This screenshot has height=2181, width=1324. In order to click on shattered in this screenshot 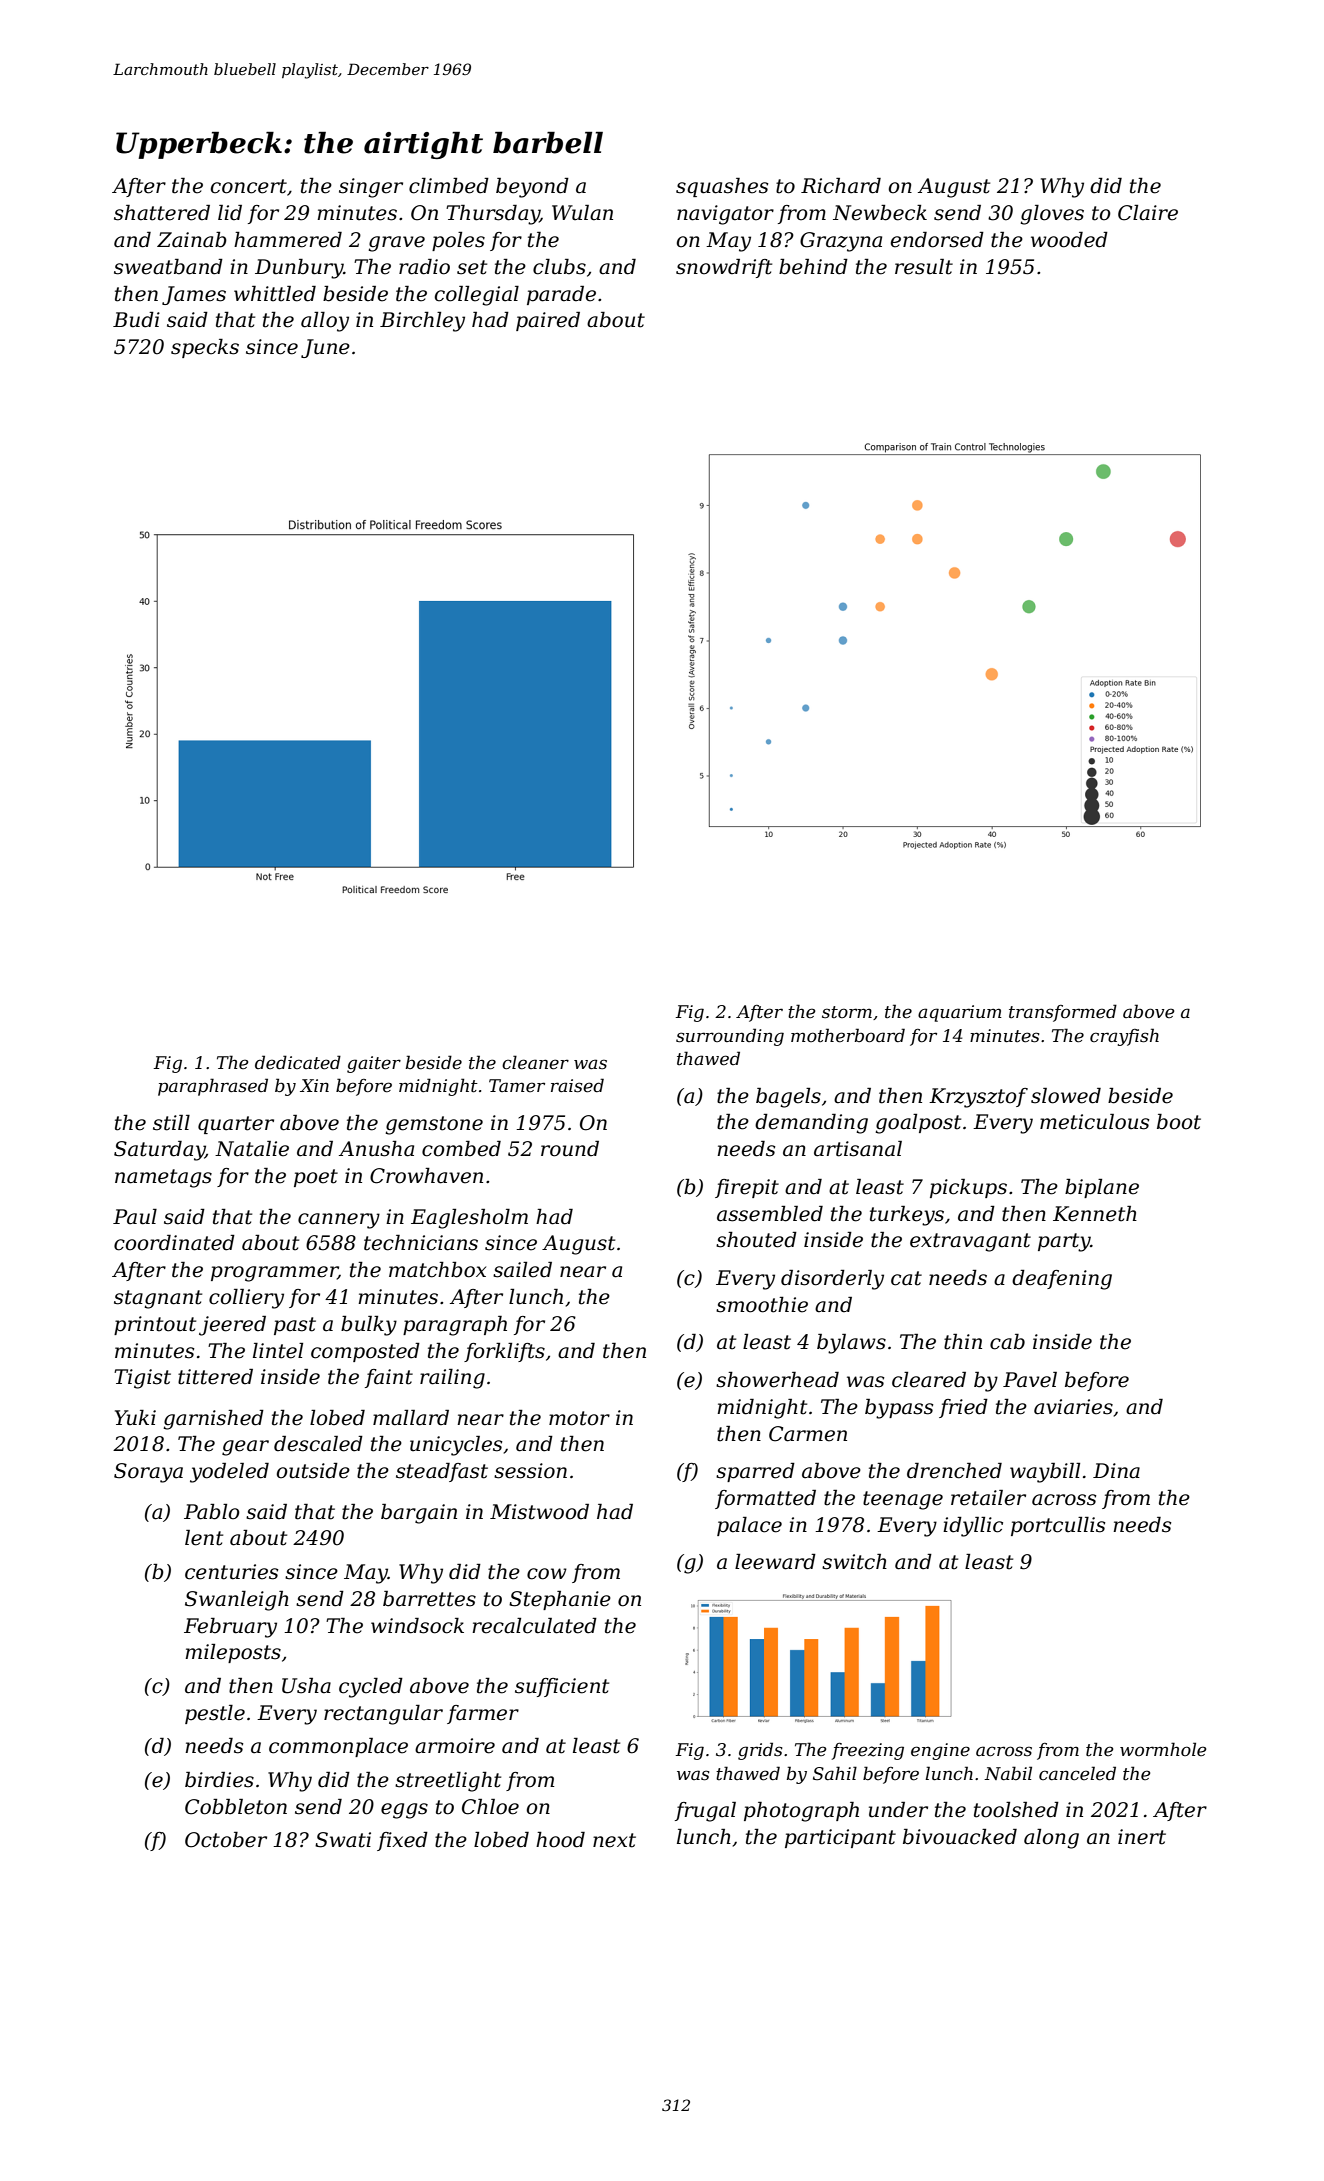, I will do `click(162, 213)`.
